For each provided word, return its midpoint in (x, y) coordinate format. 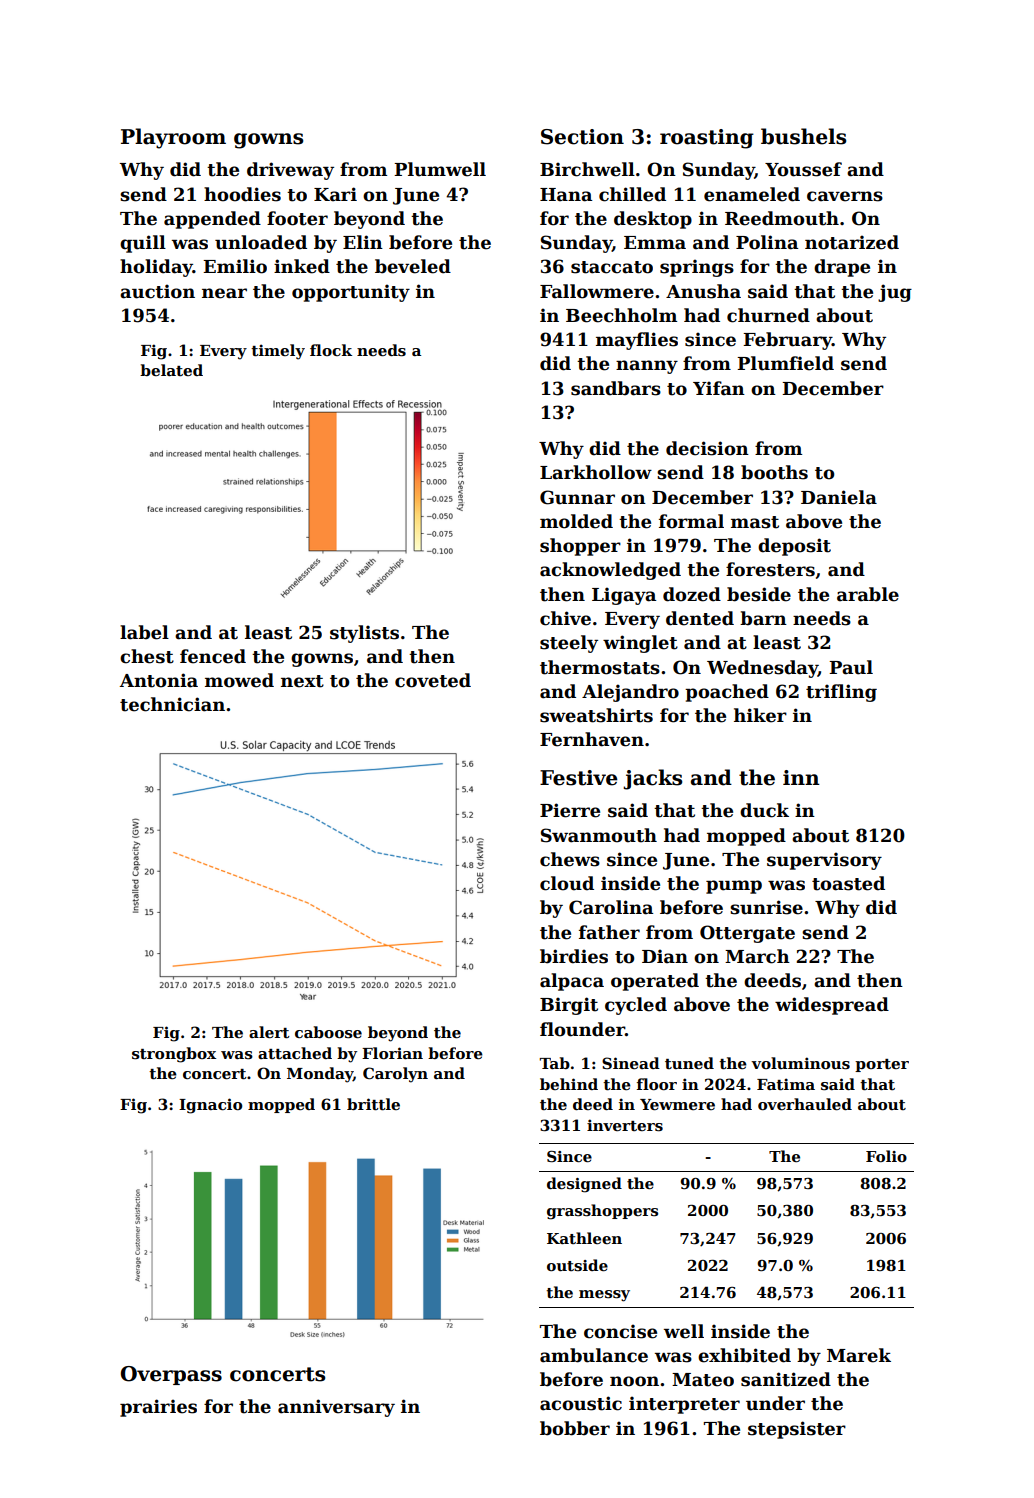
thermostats (600, 667)
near (224, 293)
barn (763, 618)
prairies (158, 1408)
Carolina (611, 907)
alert (269, 1032)
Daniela (839, 497)
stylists (364, 634)
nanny (647, 367)
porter (882, 1065)
